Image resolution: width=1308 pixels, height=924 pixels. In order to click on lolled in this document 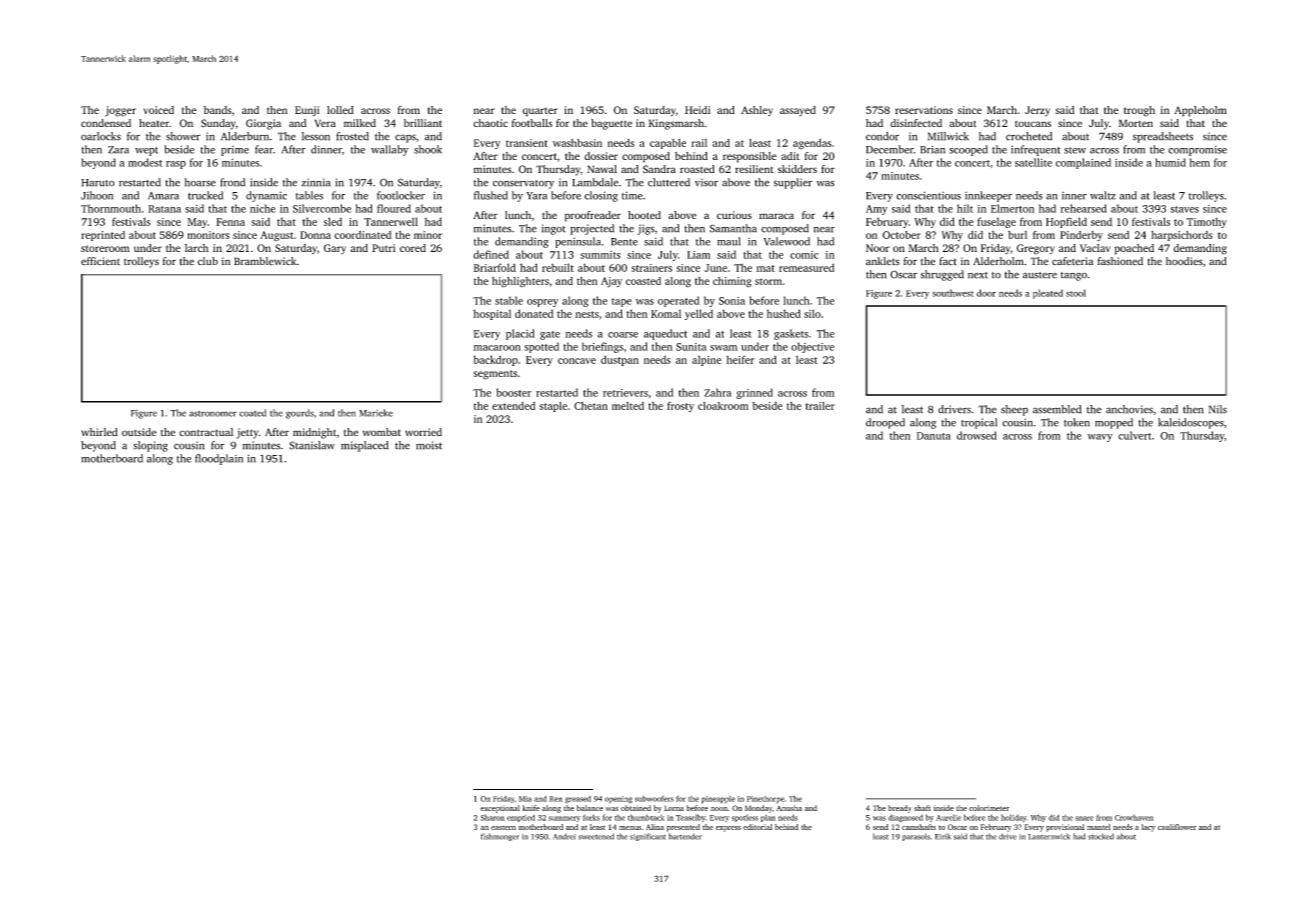, I will do `click(340, 110)`.
